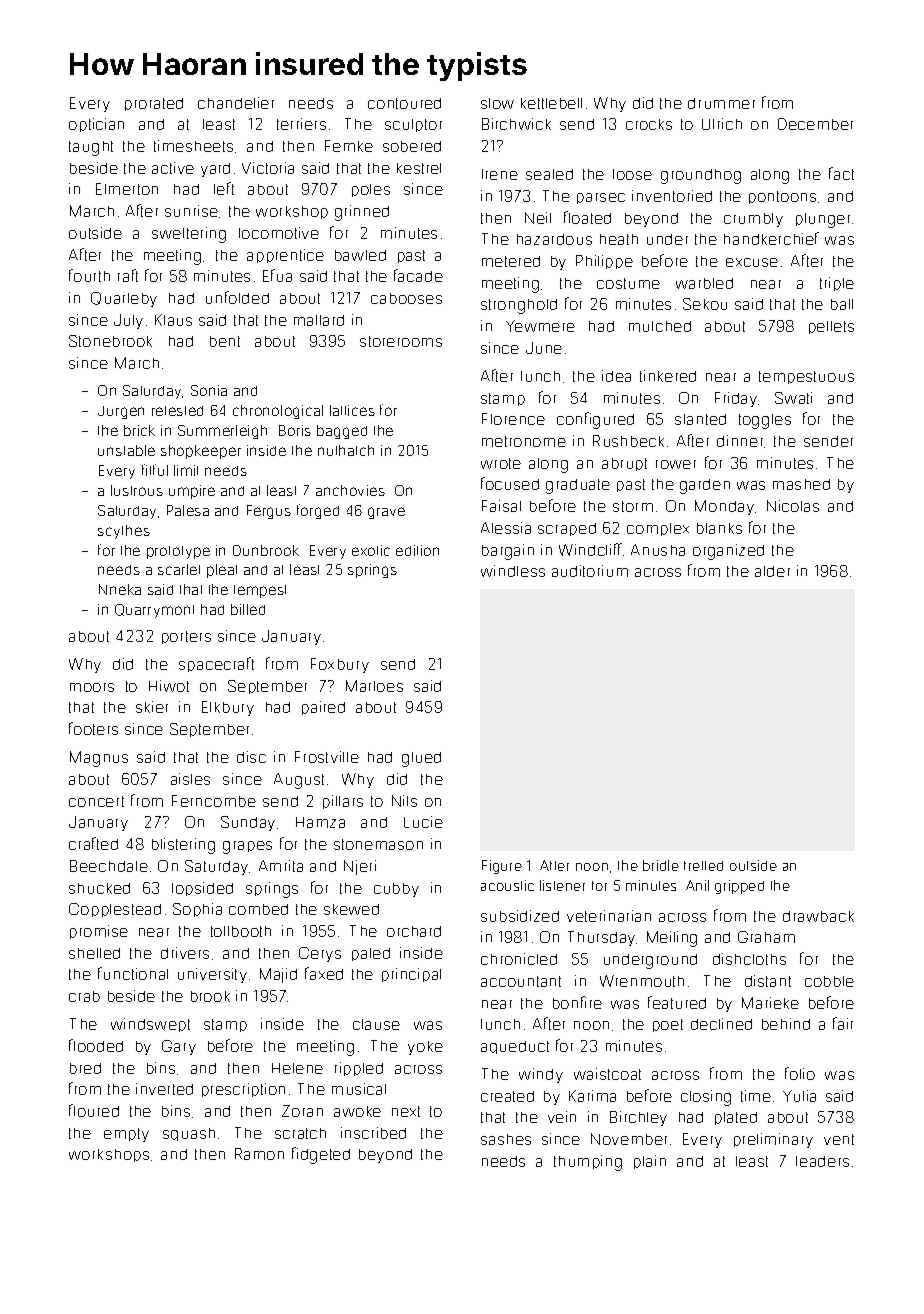  Describe the element at coordinates (703, 866) in the document. I see `fretted` at that location.
